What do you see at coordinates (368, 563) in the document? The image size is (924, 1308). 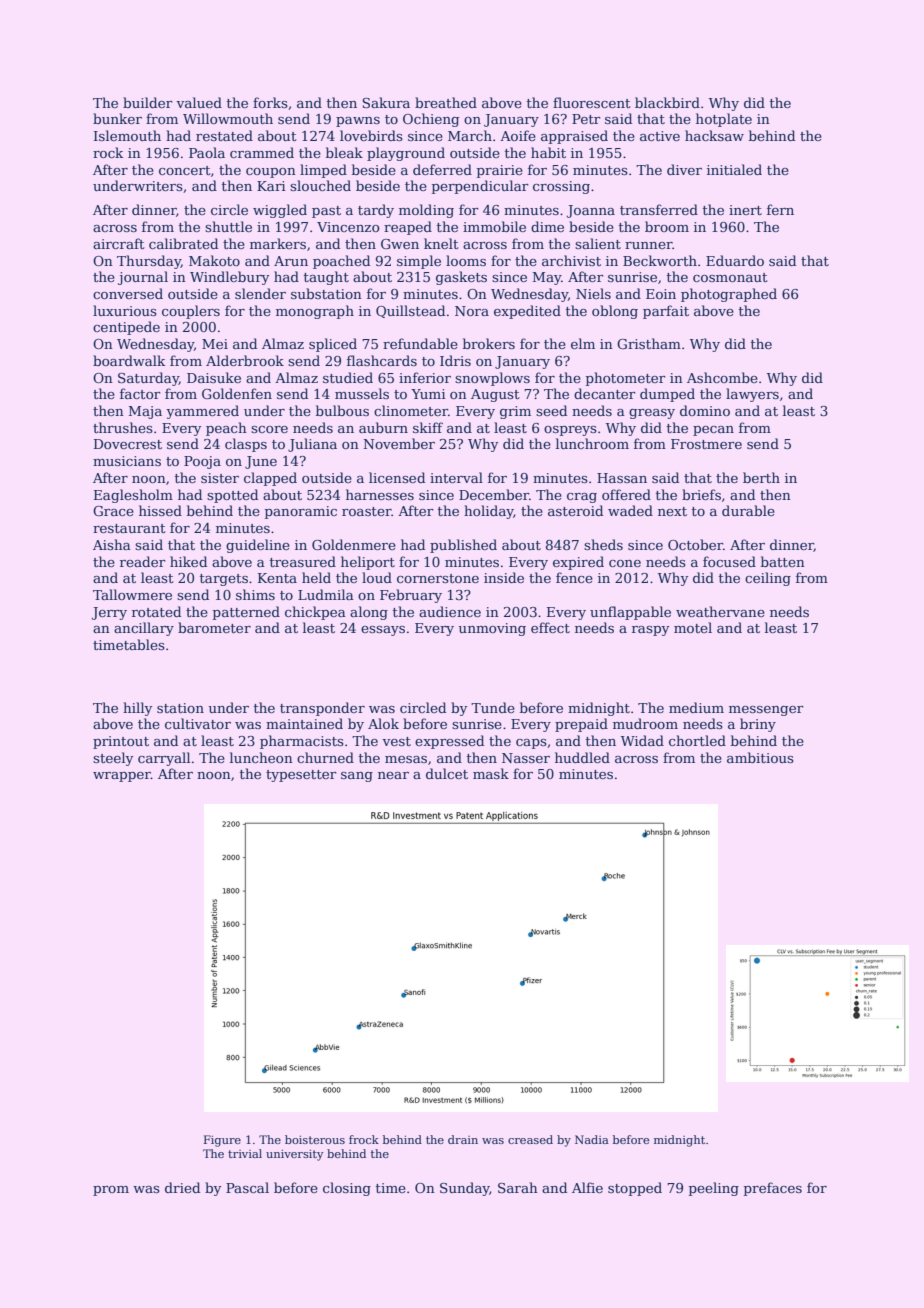 I see `heliport` at bounding box center [368, 563].
